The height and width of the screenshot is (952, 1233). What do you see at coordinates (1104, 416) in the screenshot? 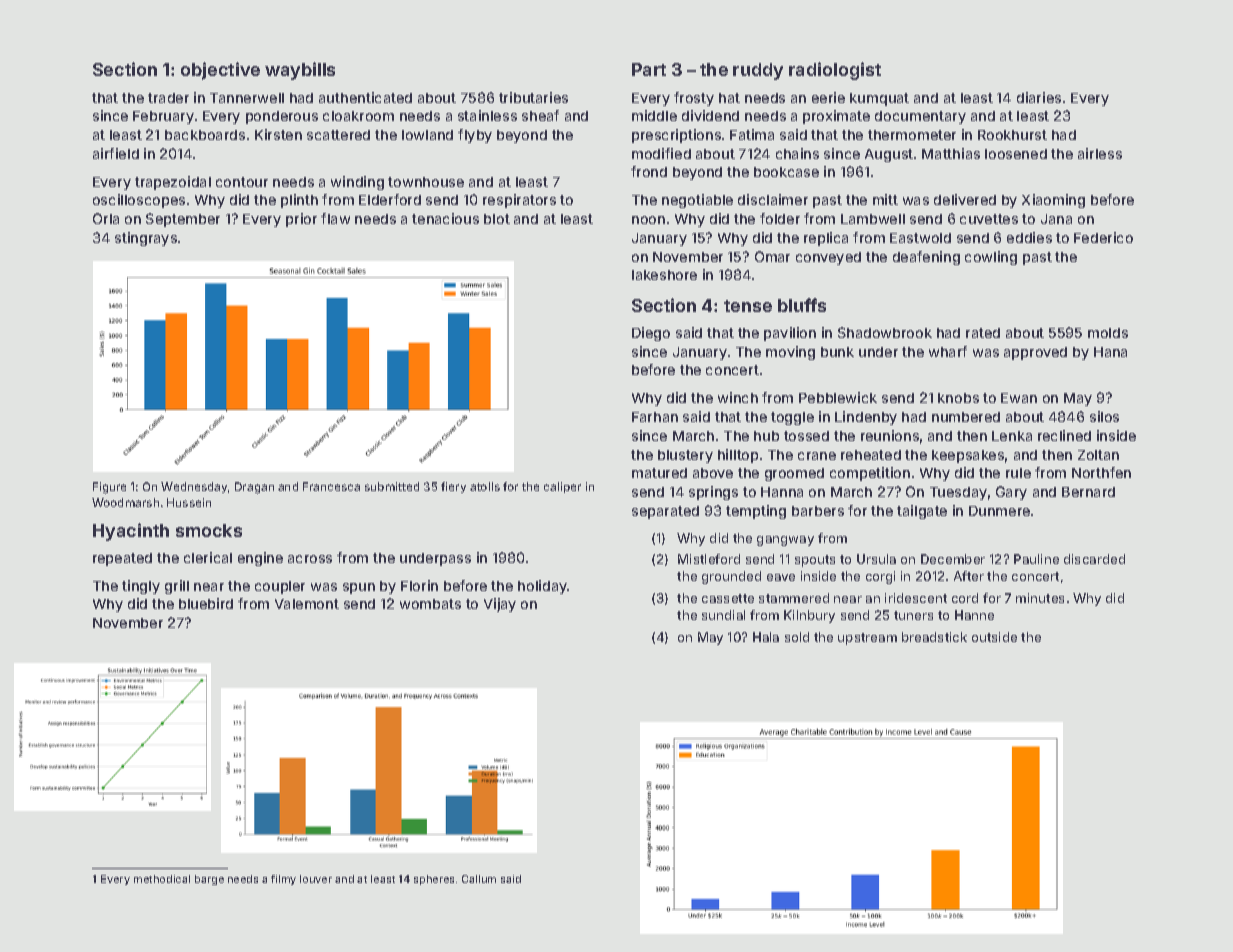
I see `silos` at bounding box center [1104, 416].
